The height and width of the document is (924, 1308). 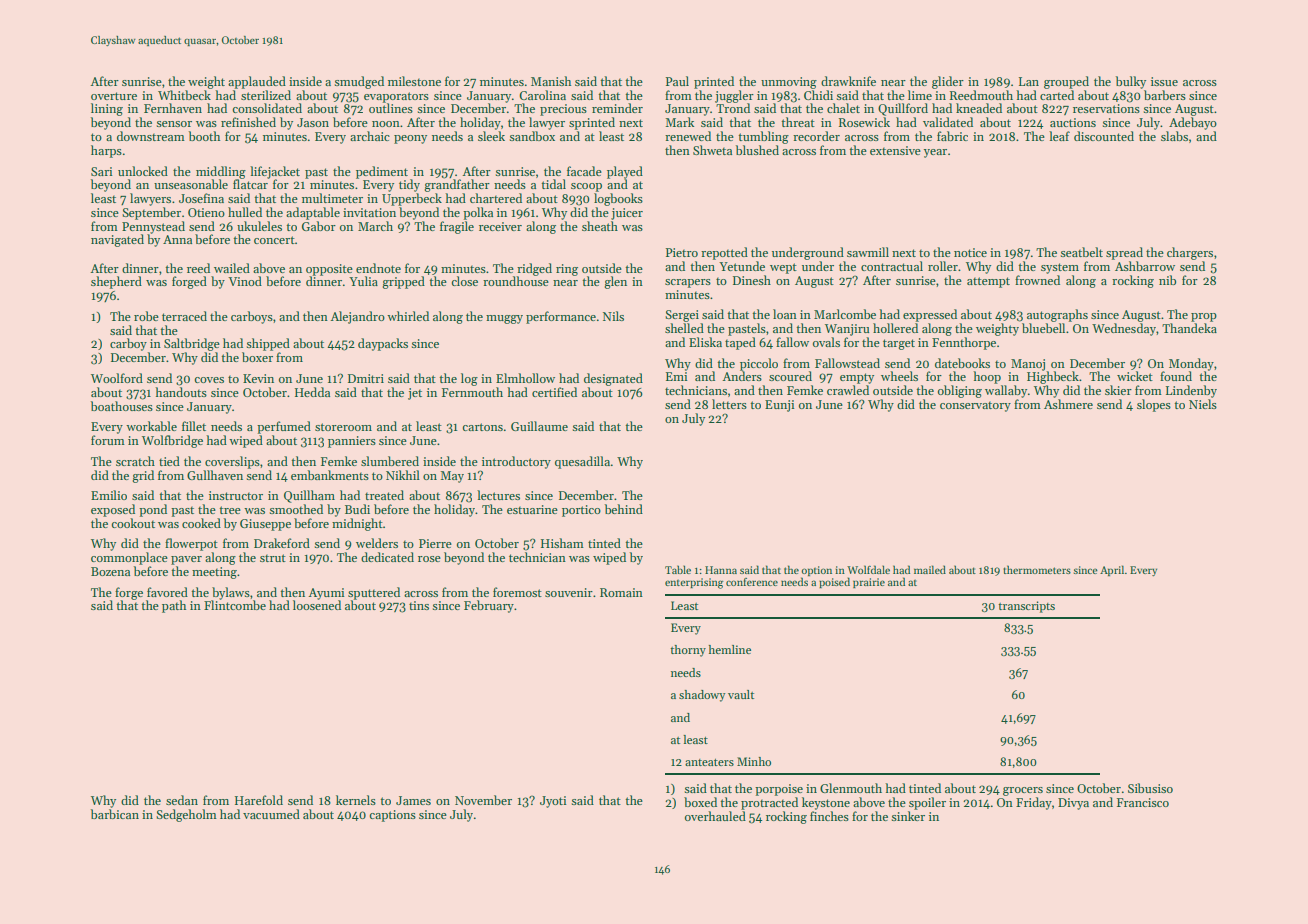 What do you see at coordinates (248, 122) in the document?
I see `refinished` at bounding box center [248, 122].
